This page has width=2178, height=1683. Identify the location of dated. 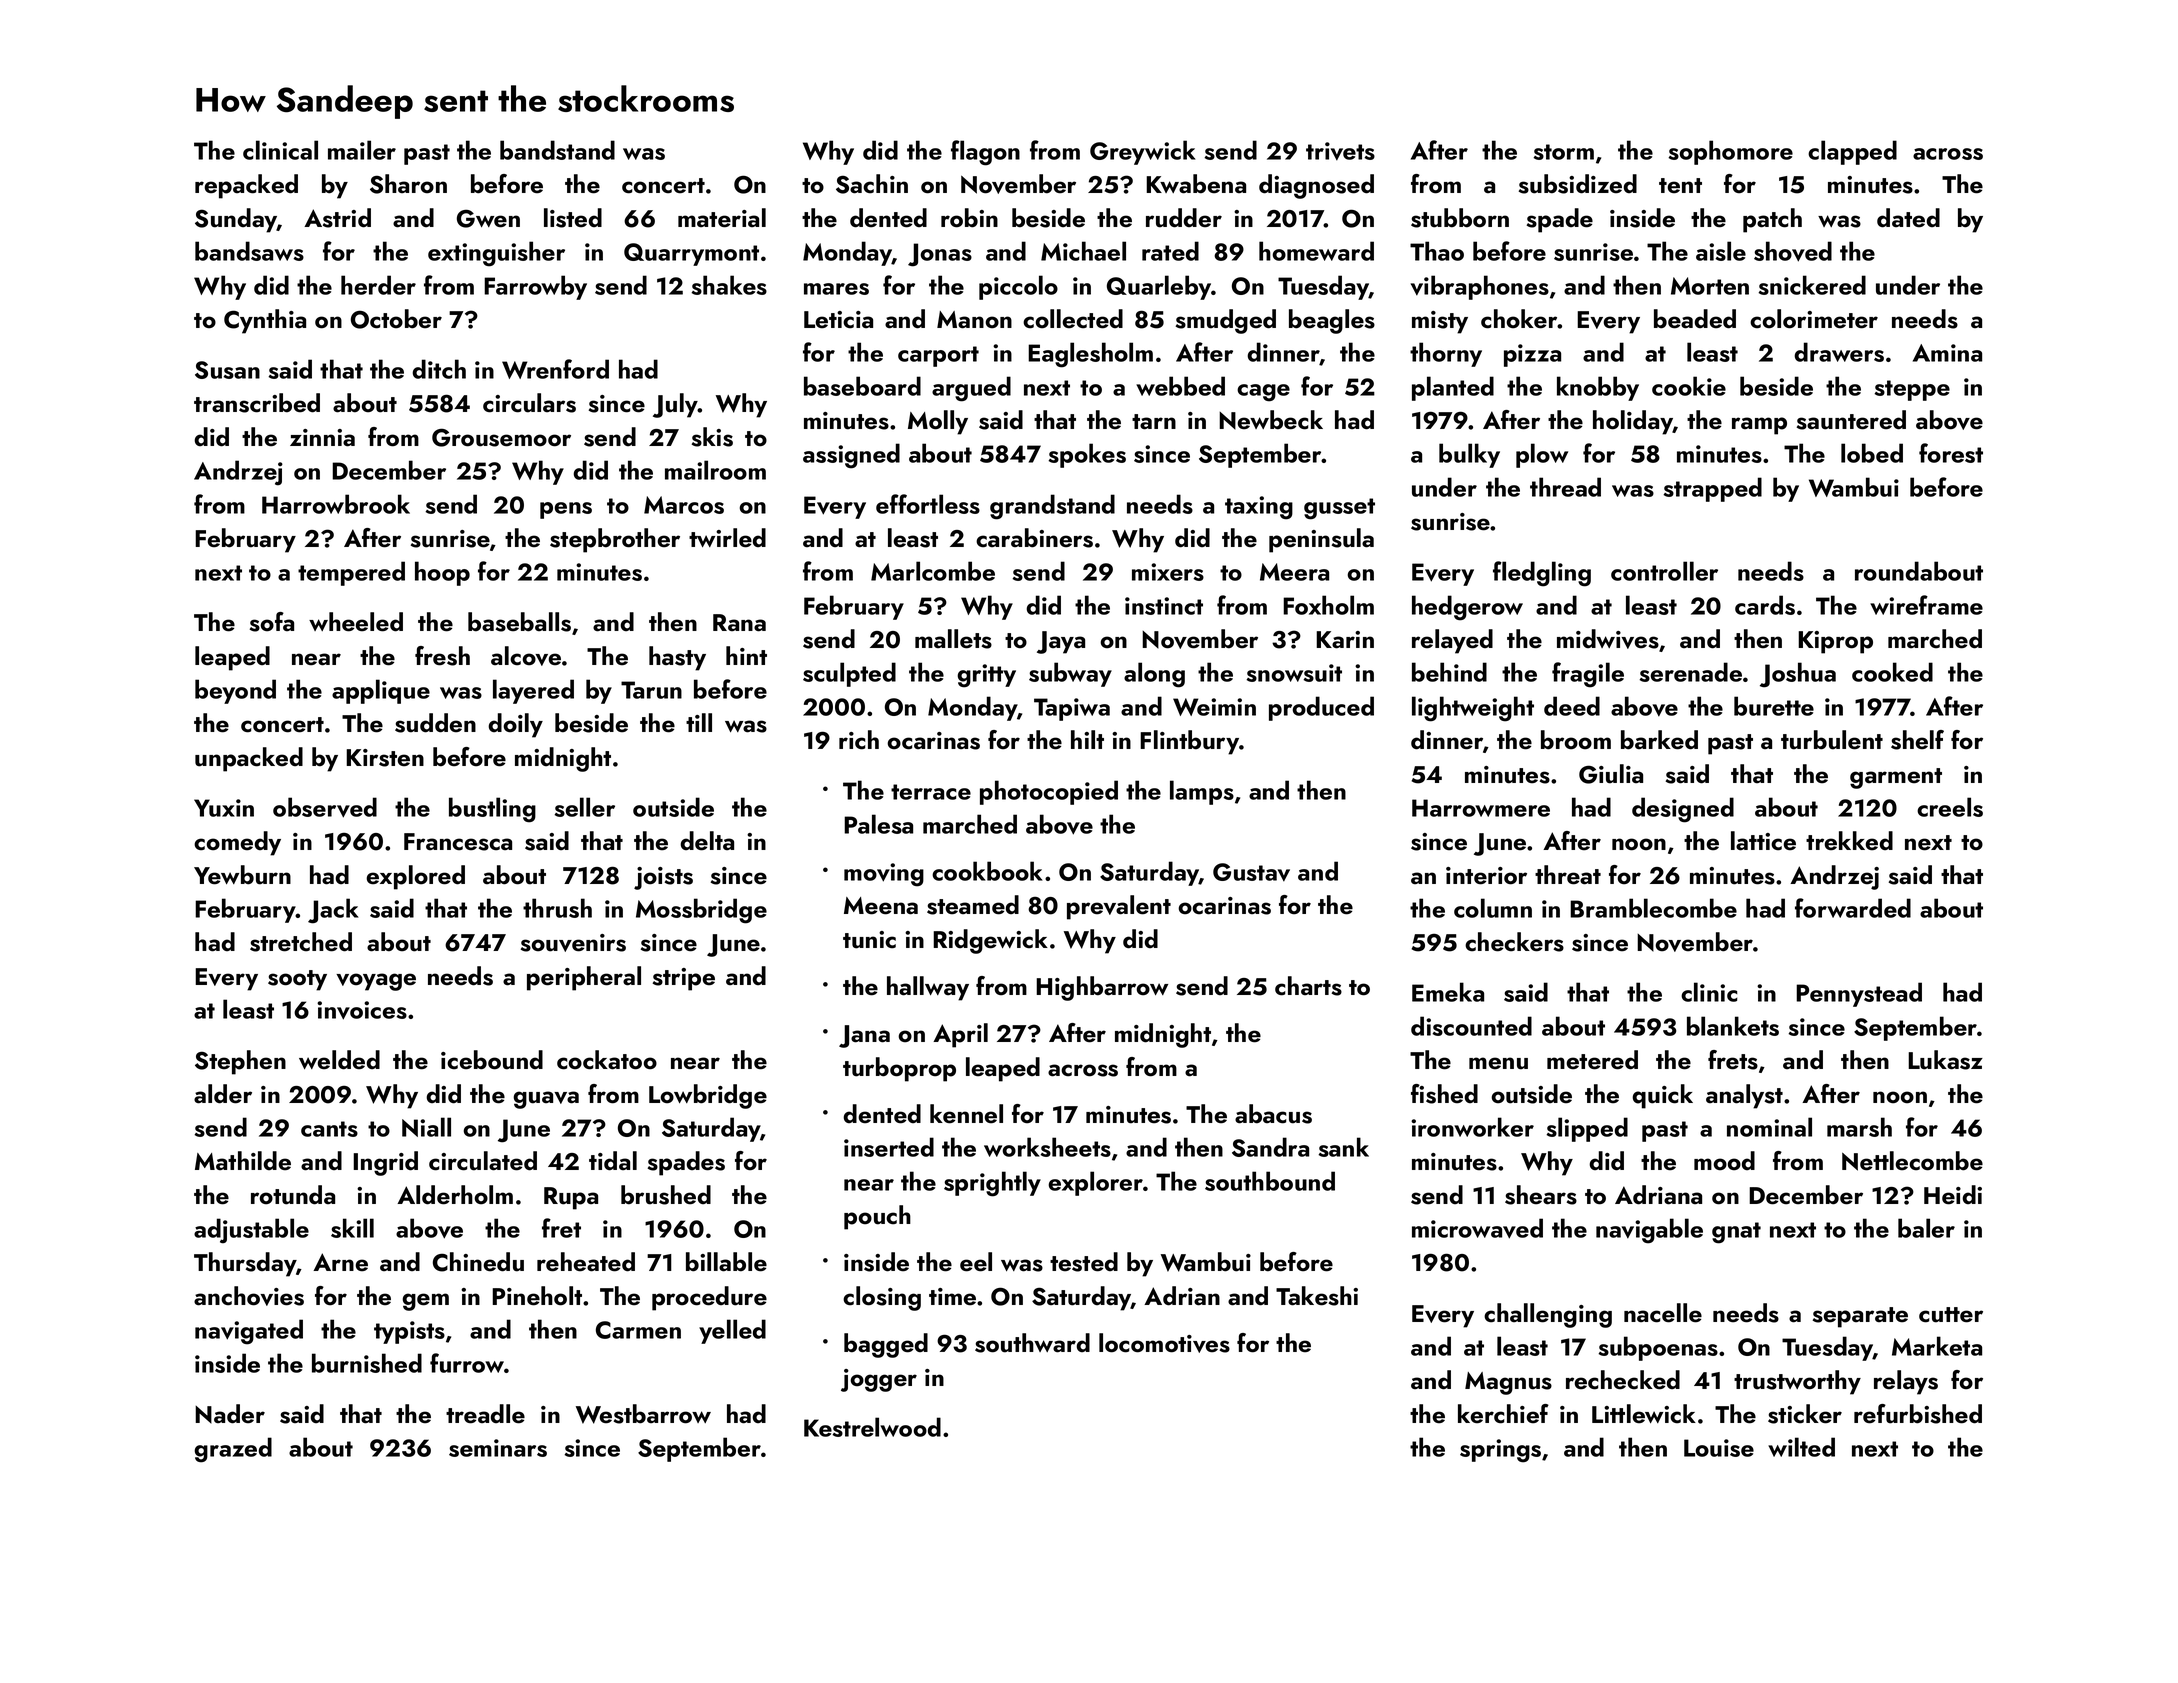
(1908, 218).
